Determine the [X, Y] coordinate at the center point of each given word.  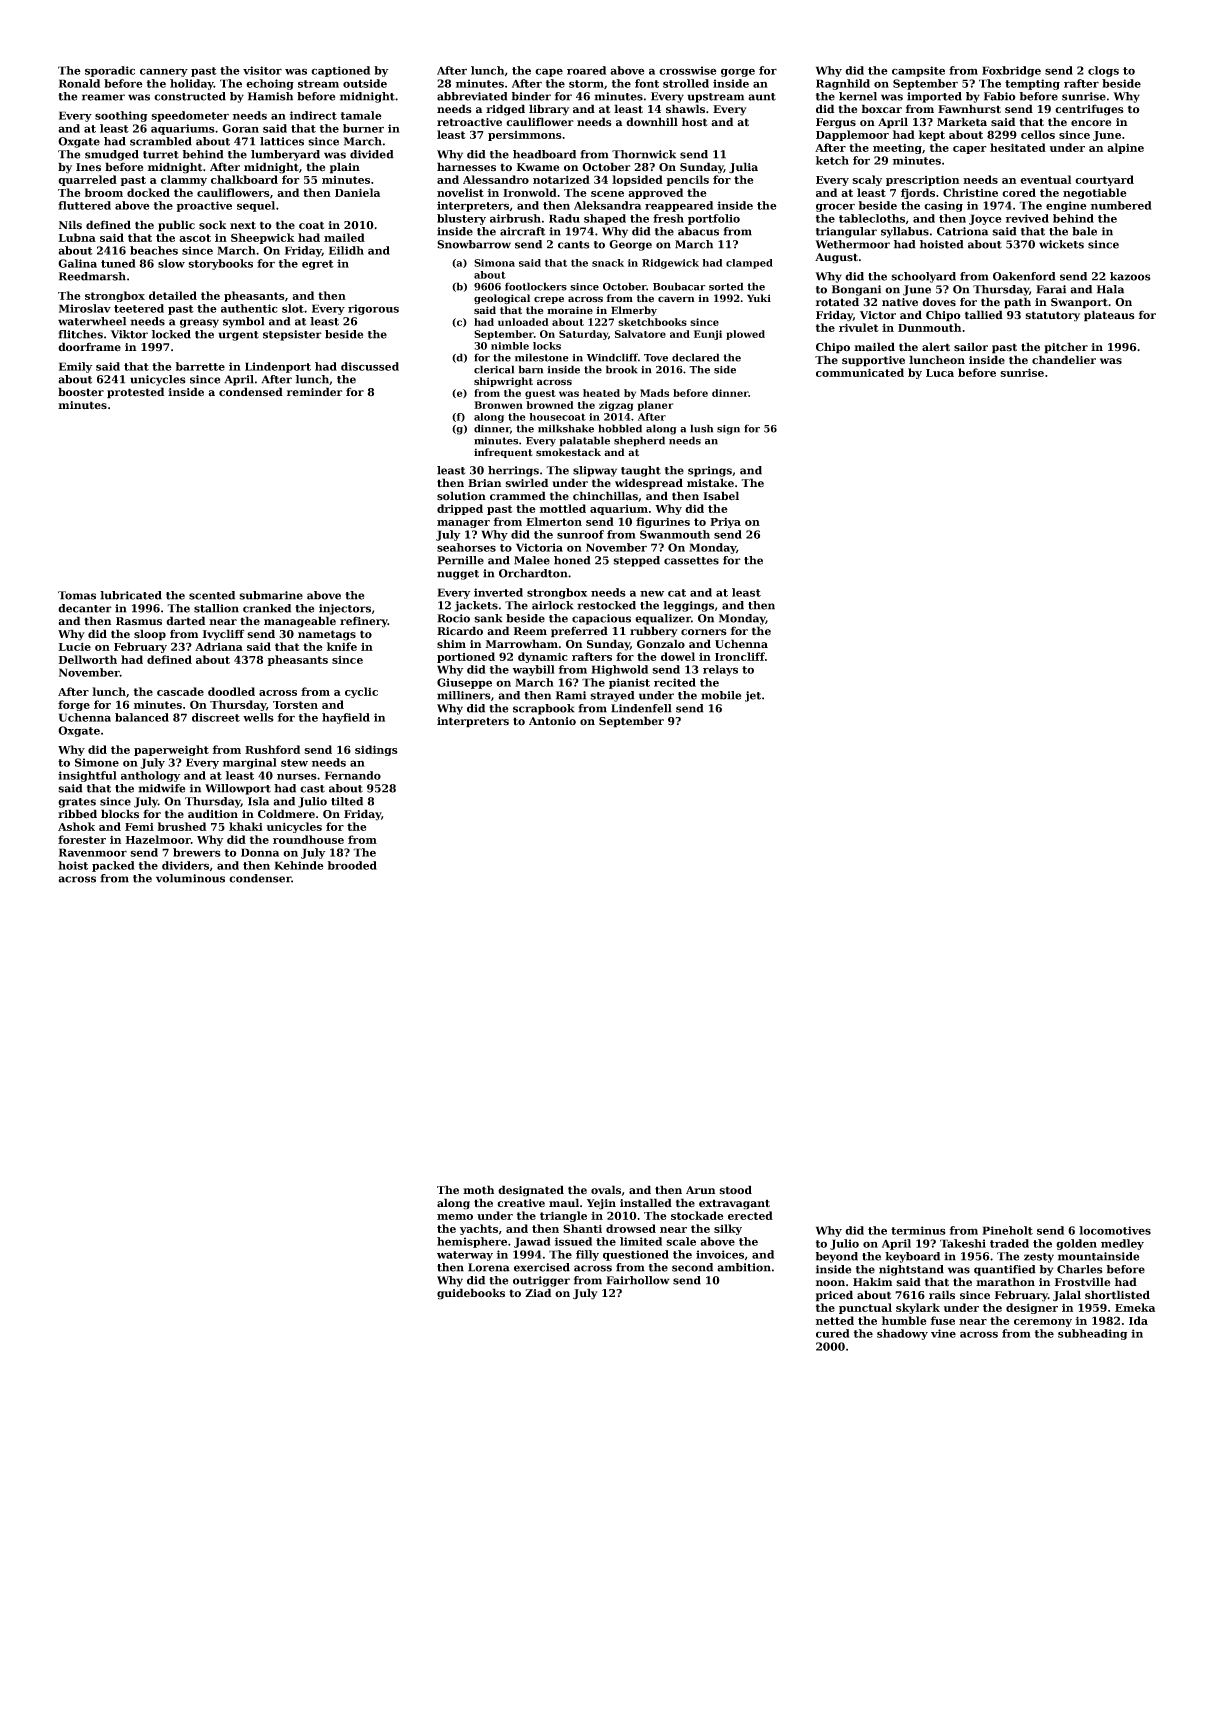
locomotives [1115, 1230]
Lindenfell [641, 708]
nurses [297, 776]
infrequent [503, 453]
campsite [918, 71]
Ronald [79, 83]
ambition [744, 1267]
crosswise [688, 70]
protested [135, 393]
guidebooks [471, 1294]
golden [1076, 1244]
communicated [860, 372]
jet [753, 696]
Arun [700, 1190]
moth [478, 1190]
